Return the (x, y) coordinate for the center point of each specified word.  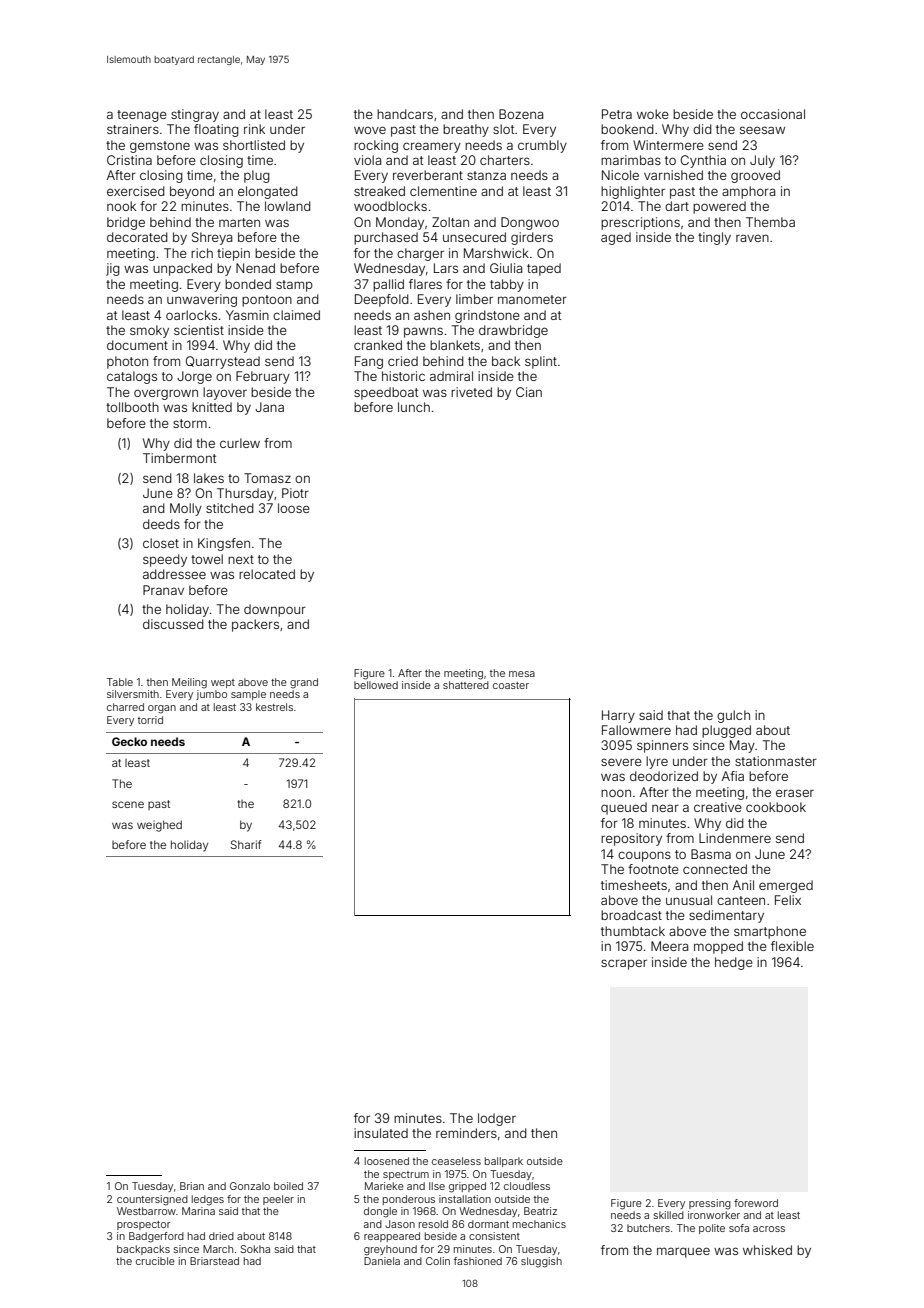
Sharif (246, 844)
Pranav (163, 590)
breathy (466, 130)
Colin (438, 1261)
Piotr (295, 493)
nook (121, 206)
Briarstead (214, 1261)
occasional (773, 114)
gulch (733, 716)
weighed (159, 826)
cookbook (776, 807)
